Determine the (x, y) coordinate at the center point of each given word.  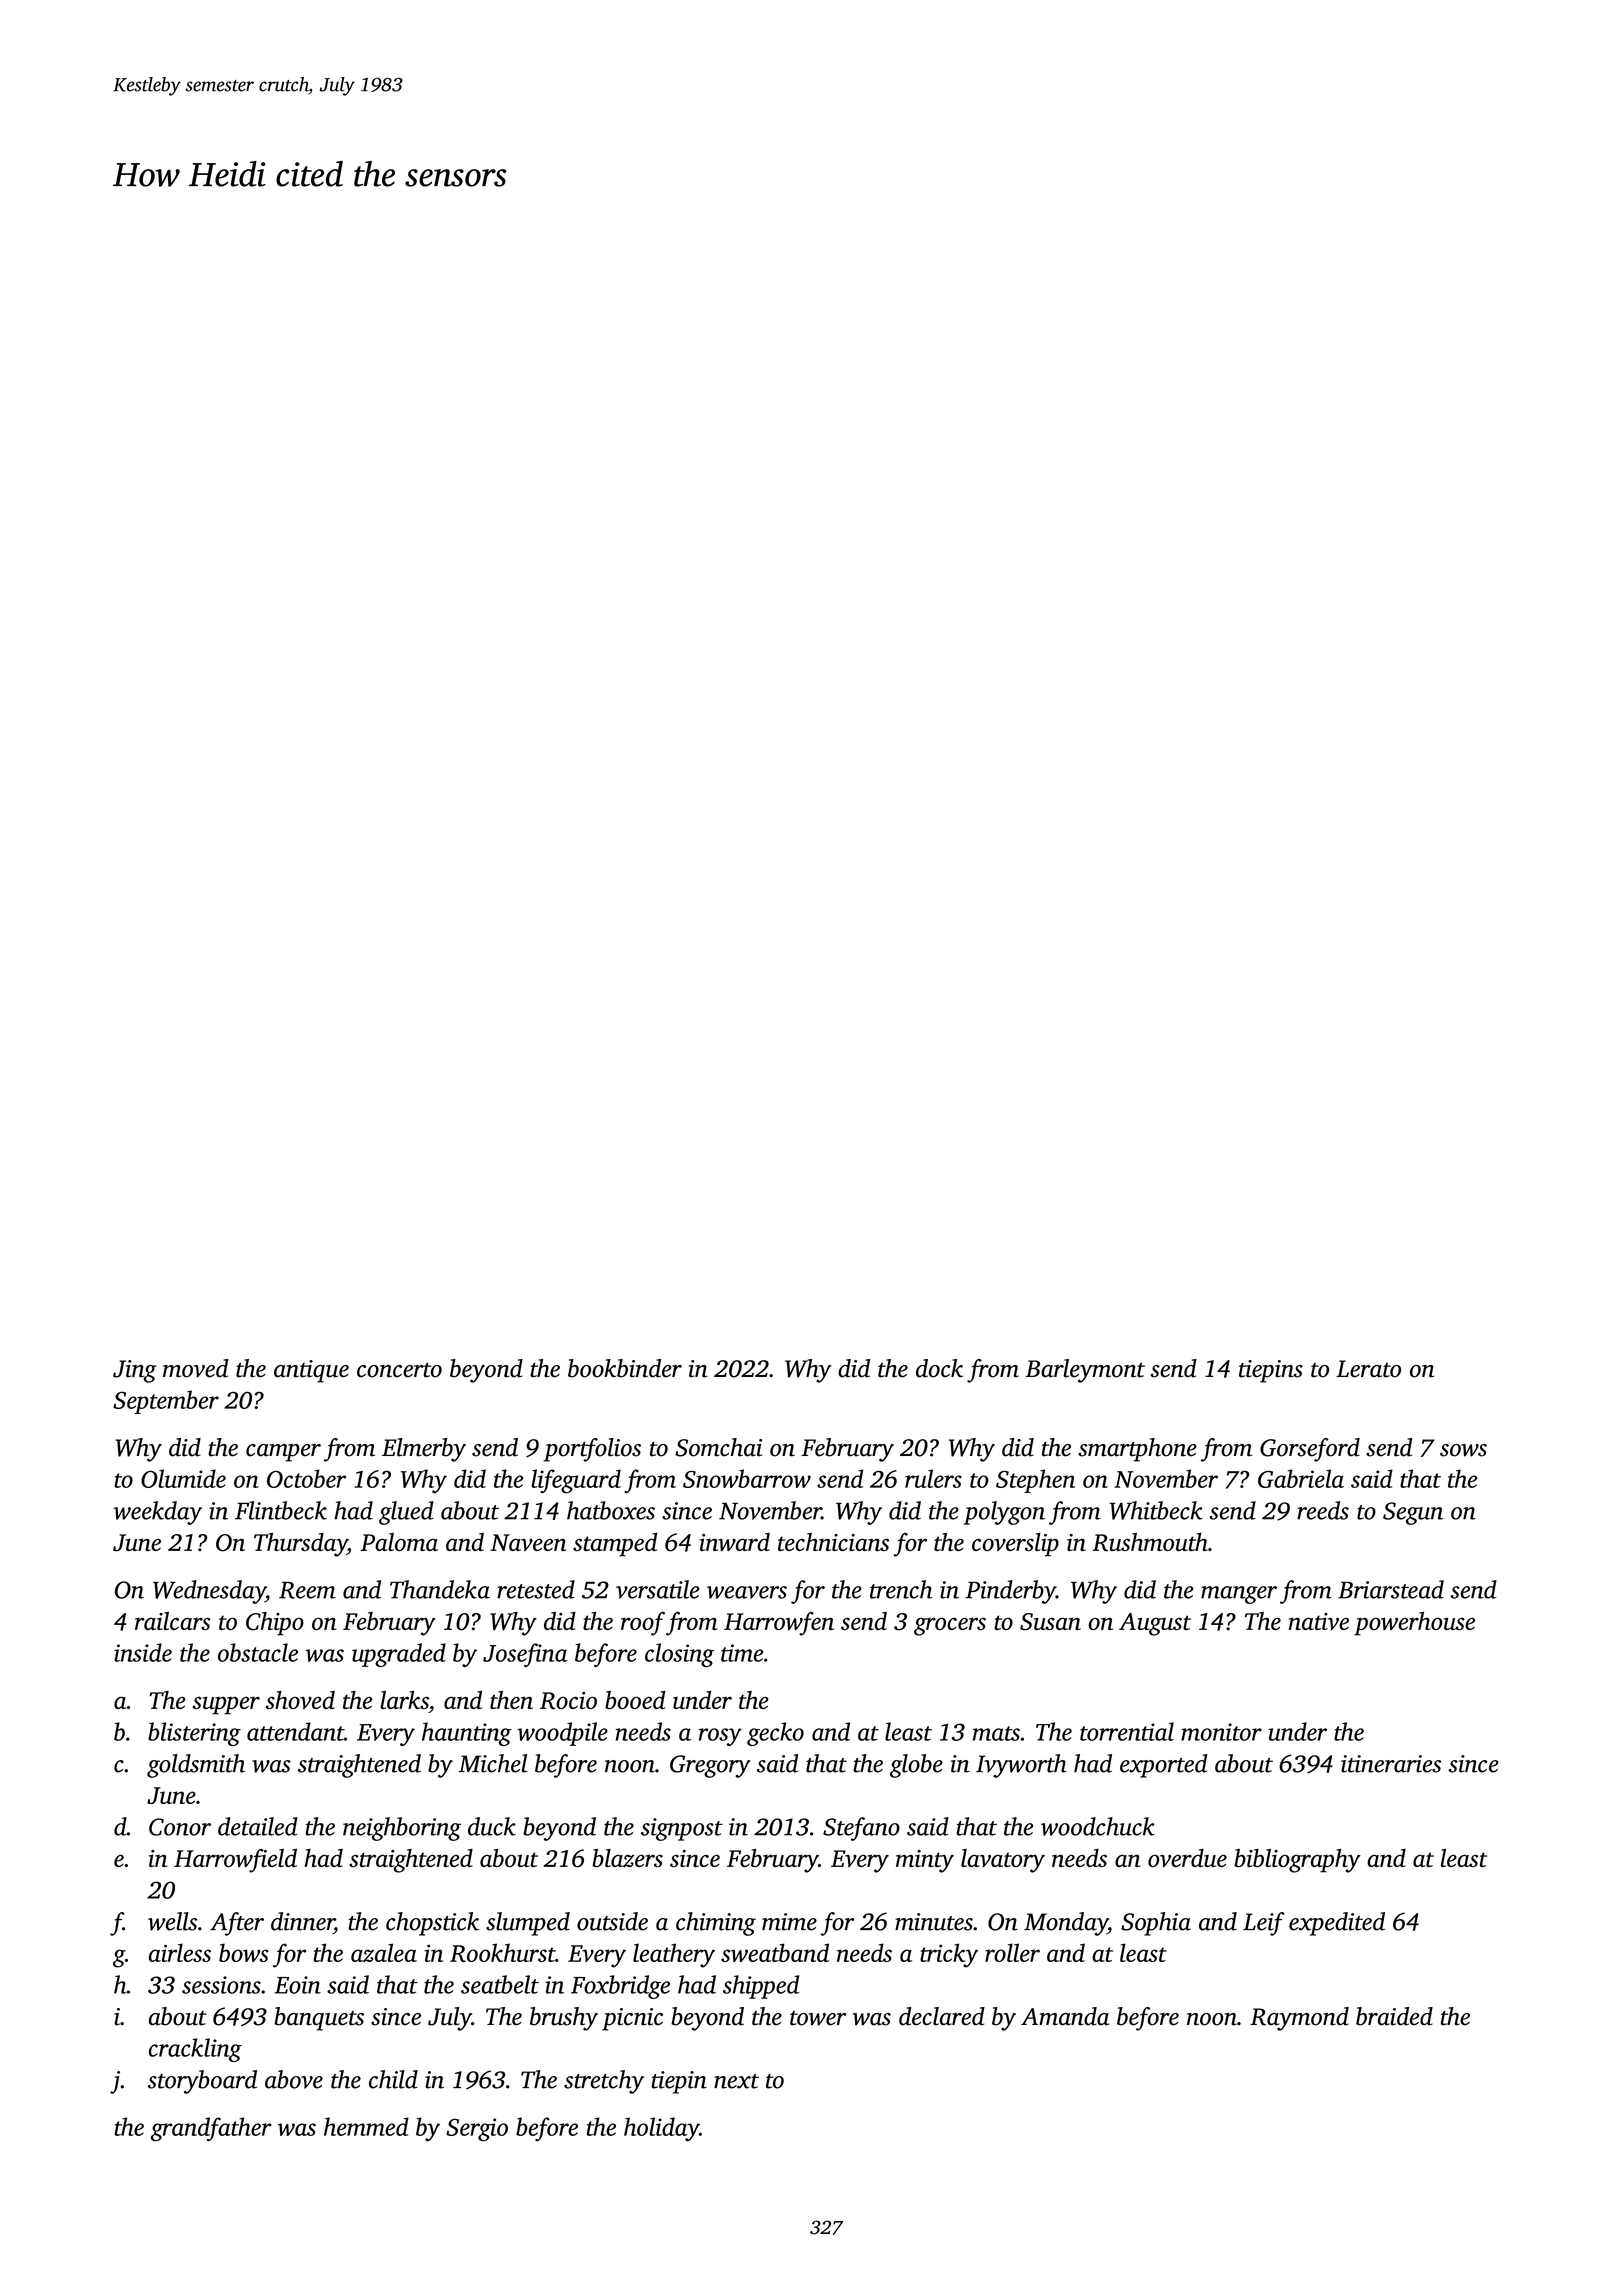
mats (996, 1733)
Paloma (399, 1542)
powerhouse (1414, 1624)
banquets (319, 2019)
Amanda (1065, 2016)
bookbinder (625, 1368)
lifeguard (576, 1481)
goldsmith (196, 1766)
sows (1463, 1450)
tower (818, 2018)
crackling (195, 2050)
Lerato (1368, 1369)
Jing (135, 1371)
